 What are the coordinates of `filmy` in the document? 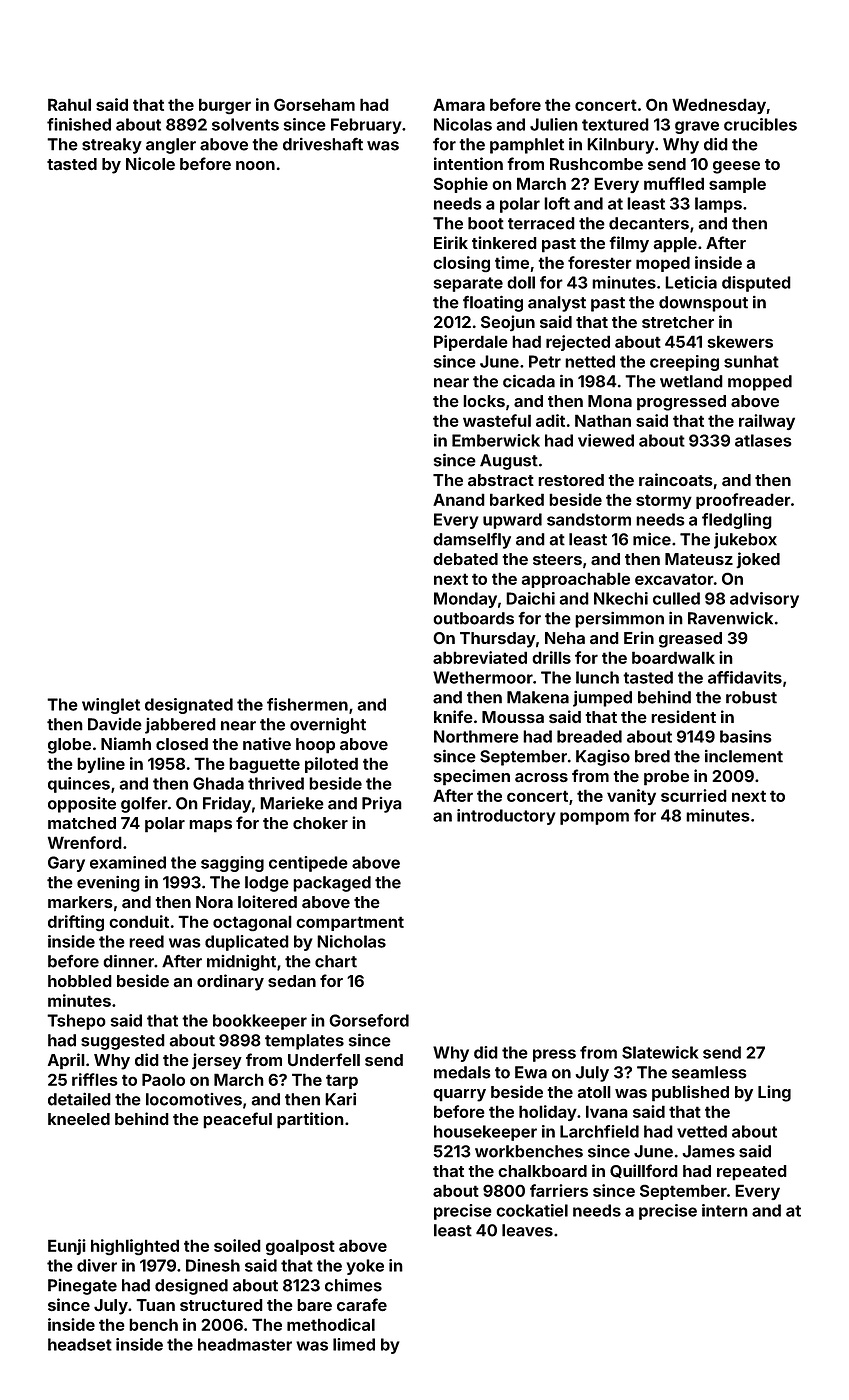 It's located at (629, 244).
